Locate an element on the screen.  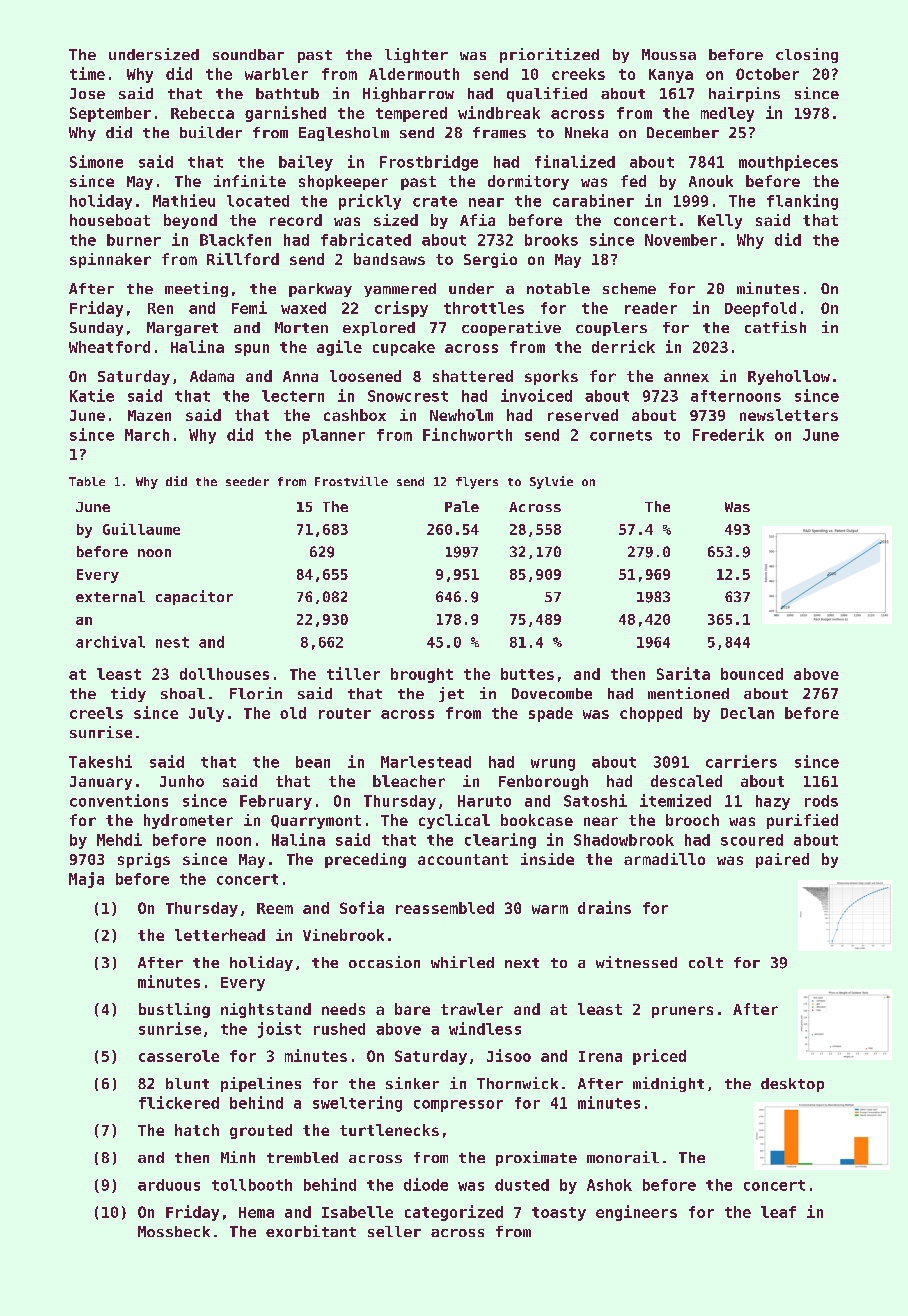
cornets is located at coordinates (621, 435).
